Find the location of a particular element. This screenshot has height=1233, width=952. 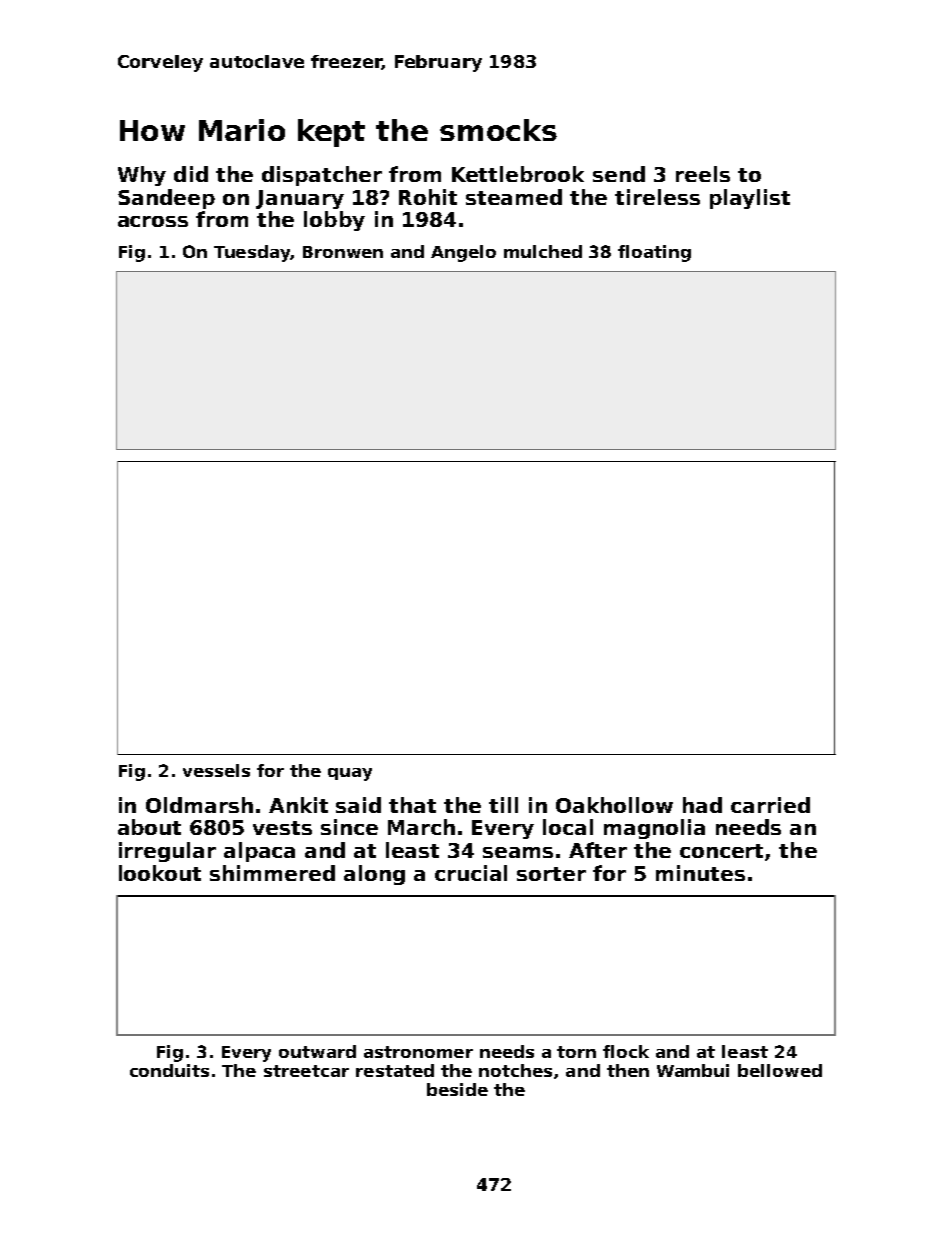

mulched is located at coordinates (543, 251).
